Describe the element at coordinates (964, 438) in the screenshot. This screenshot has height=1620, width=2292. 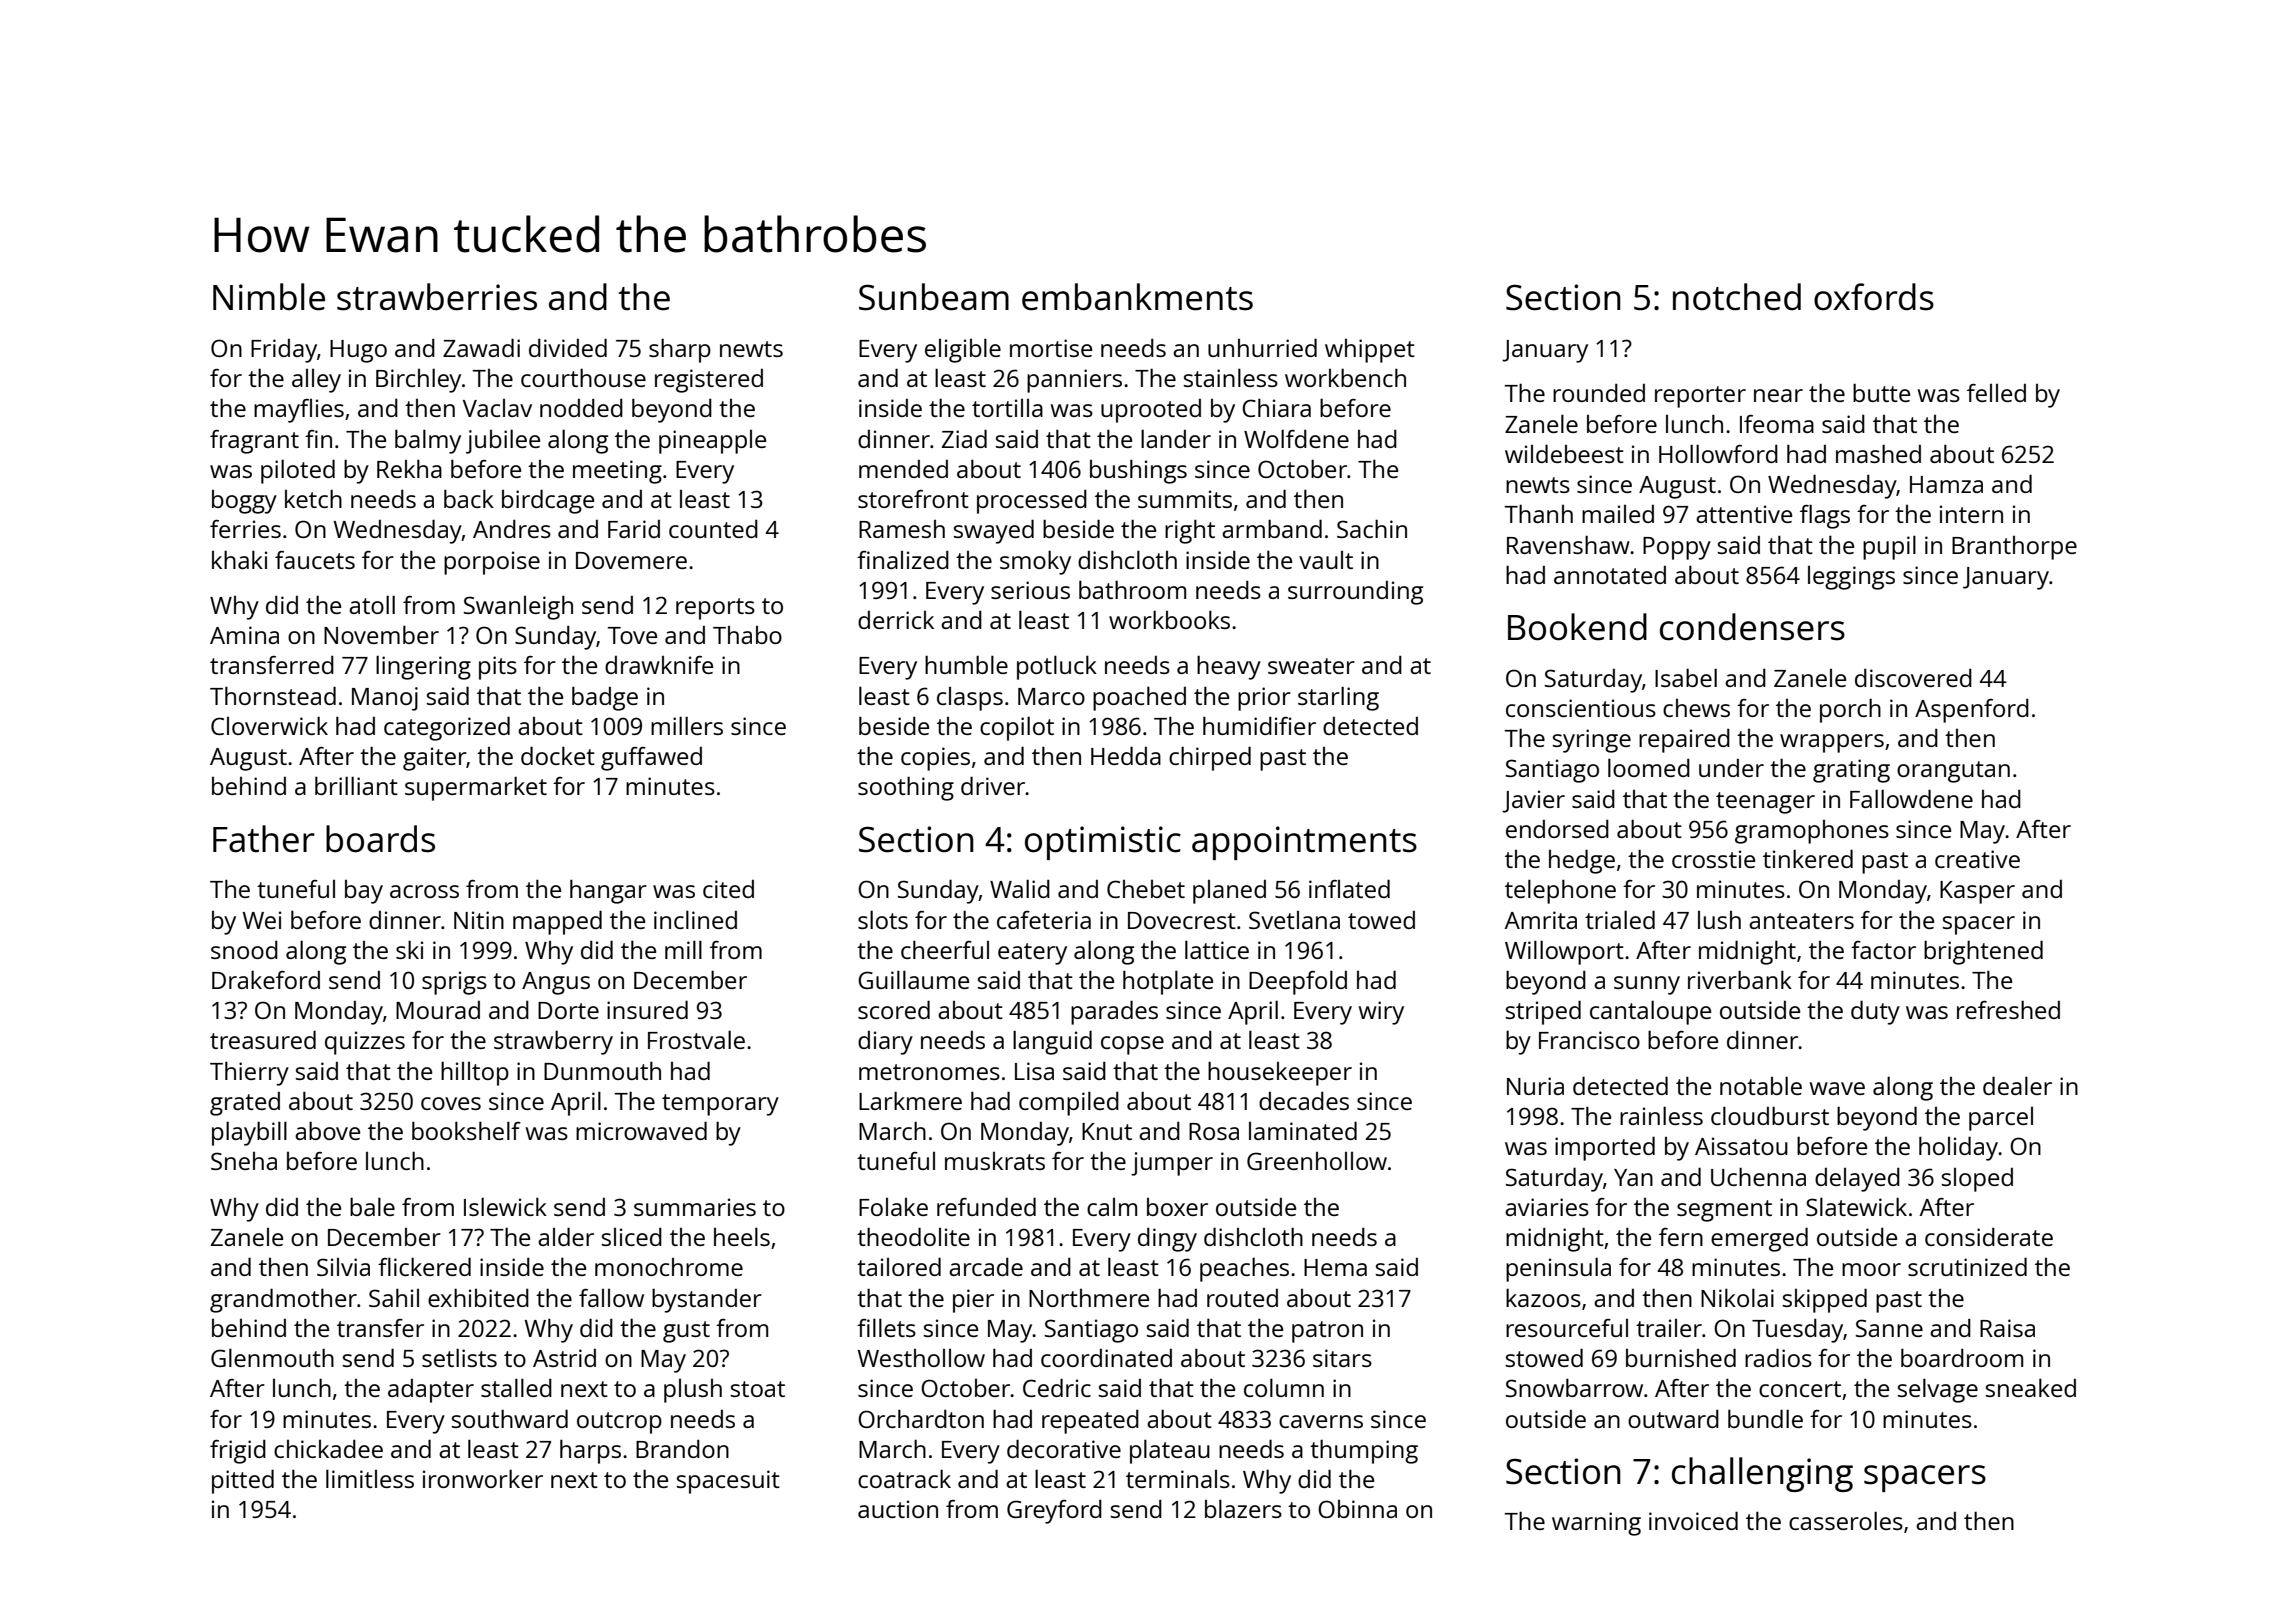
I see `Ziad` at that location.
